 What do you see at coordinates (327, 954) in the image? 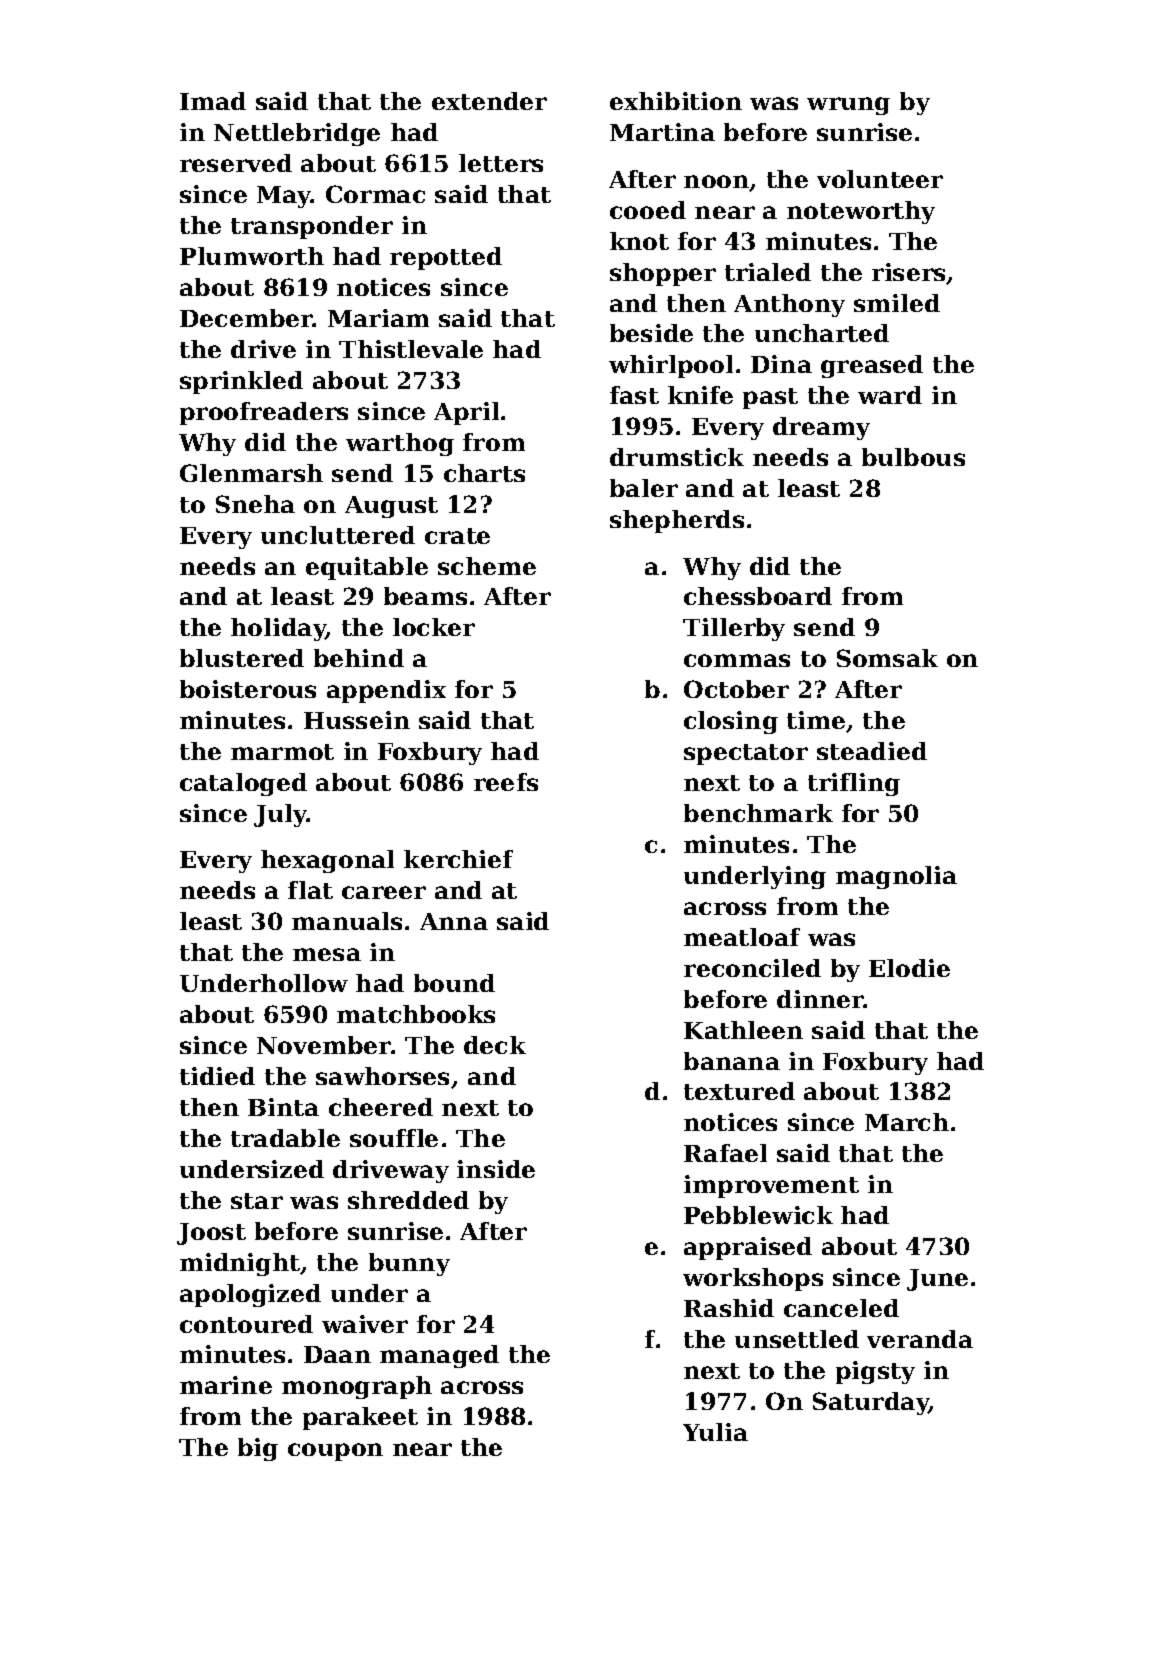
I see `mesa` at bounding box center [327, 954].
